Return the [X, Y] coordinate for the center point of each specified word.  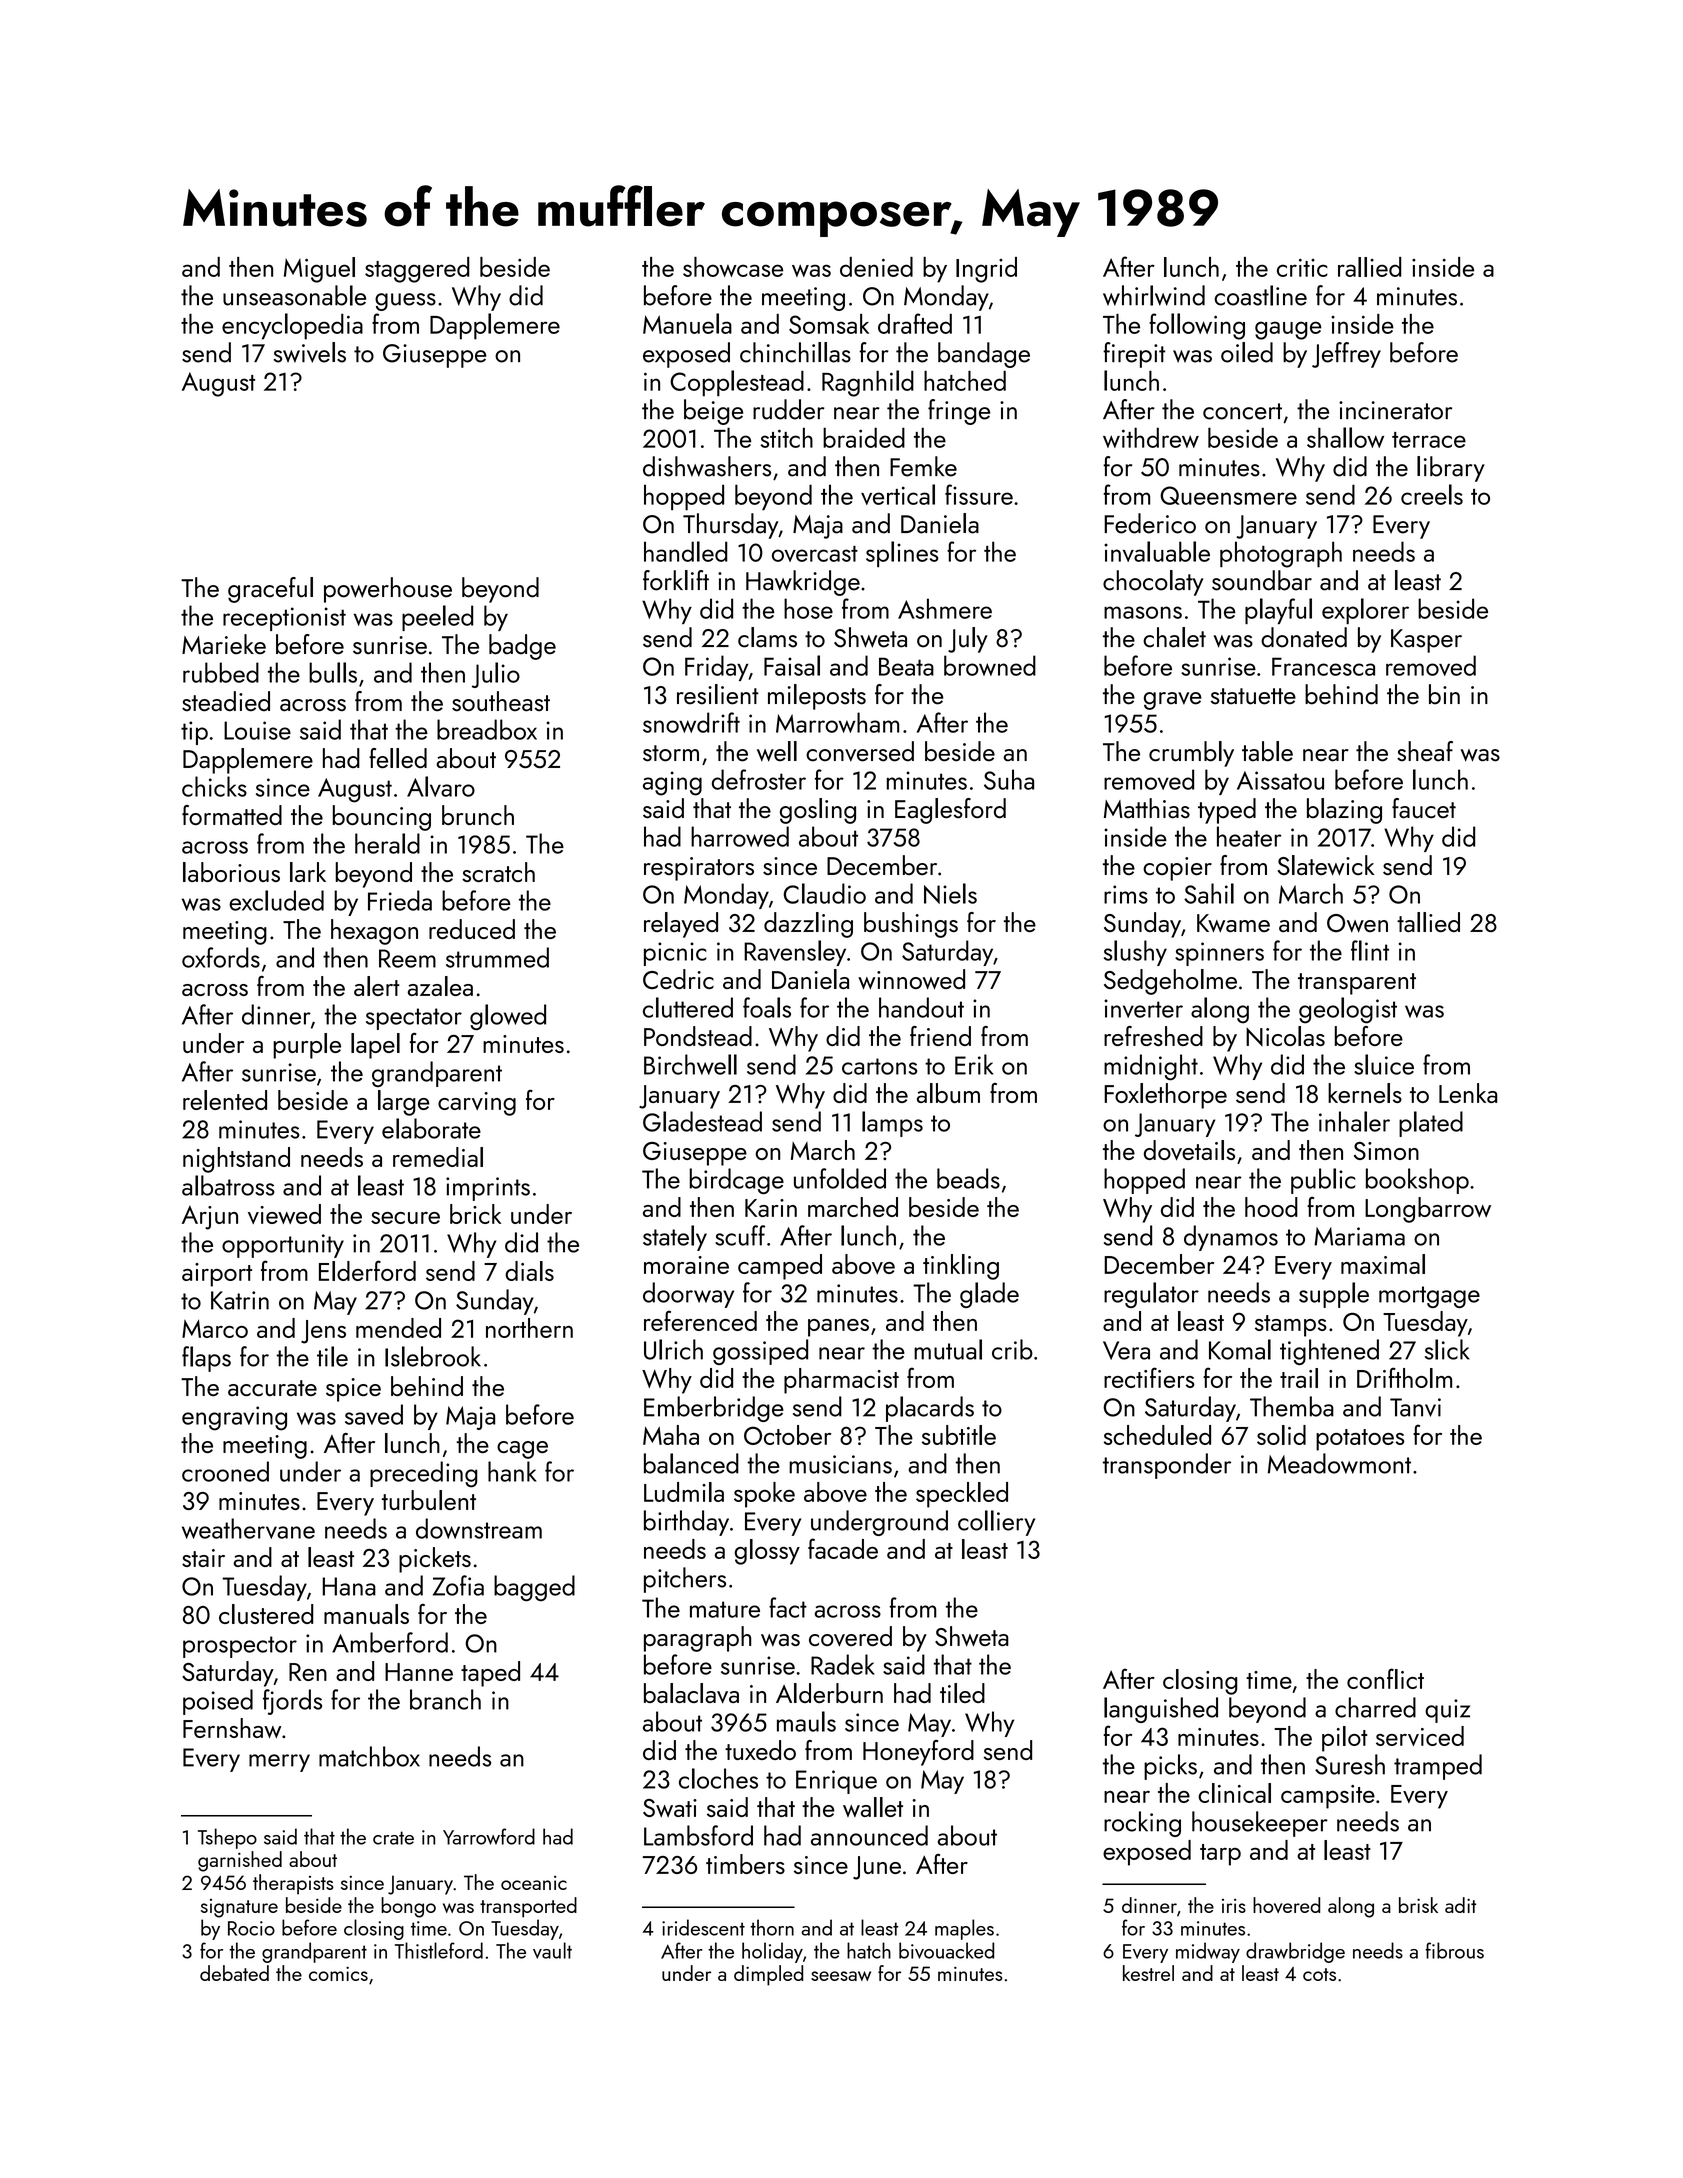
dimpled [768, 1975]
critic [1302, 268]
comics [338, 1973]
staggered [417, 270]
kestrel [1148, 1973]
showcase [733, 267]
